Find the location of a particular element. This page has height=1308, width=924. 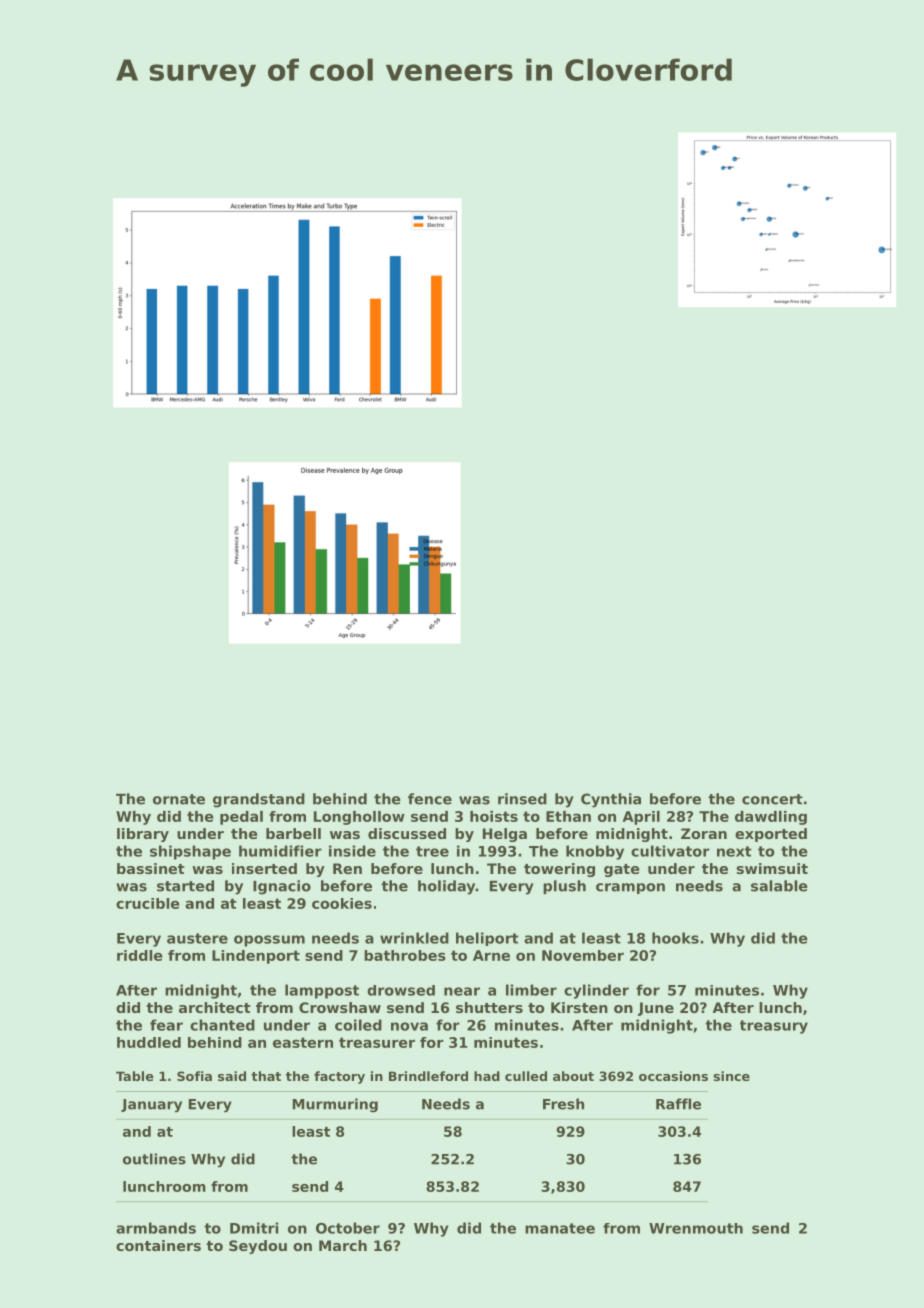

Seydou is located at coordinates (258, 1247).
